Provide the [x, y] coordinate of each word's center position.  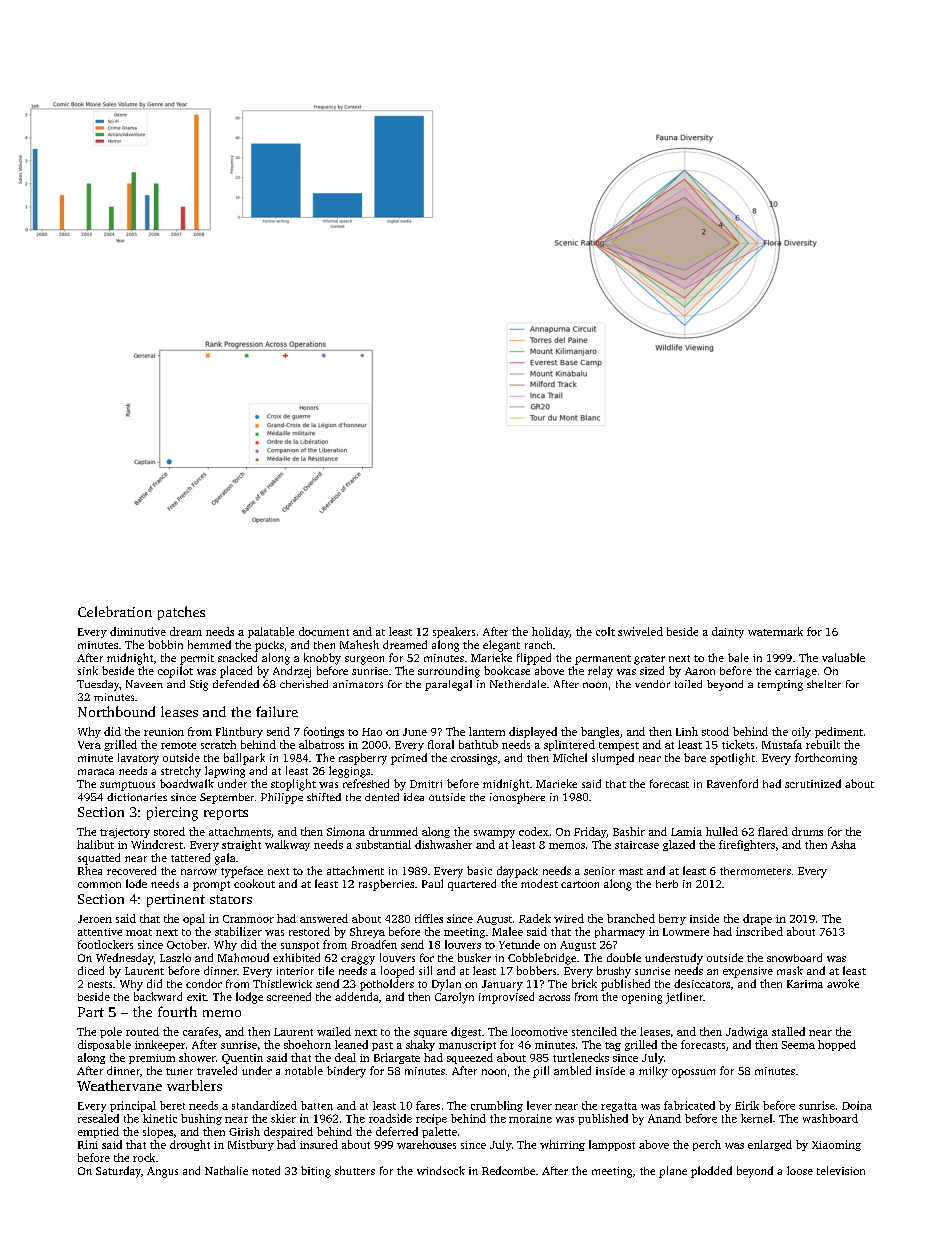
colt [605, 631]
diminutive [138, 631]
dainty [728, 632]
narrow [199, 872]
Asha [843, 844]
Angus [162, 1172]
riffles [429, 918]
